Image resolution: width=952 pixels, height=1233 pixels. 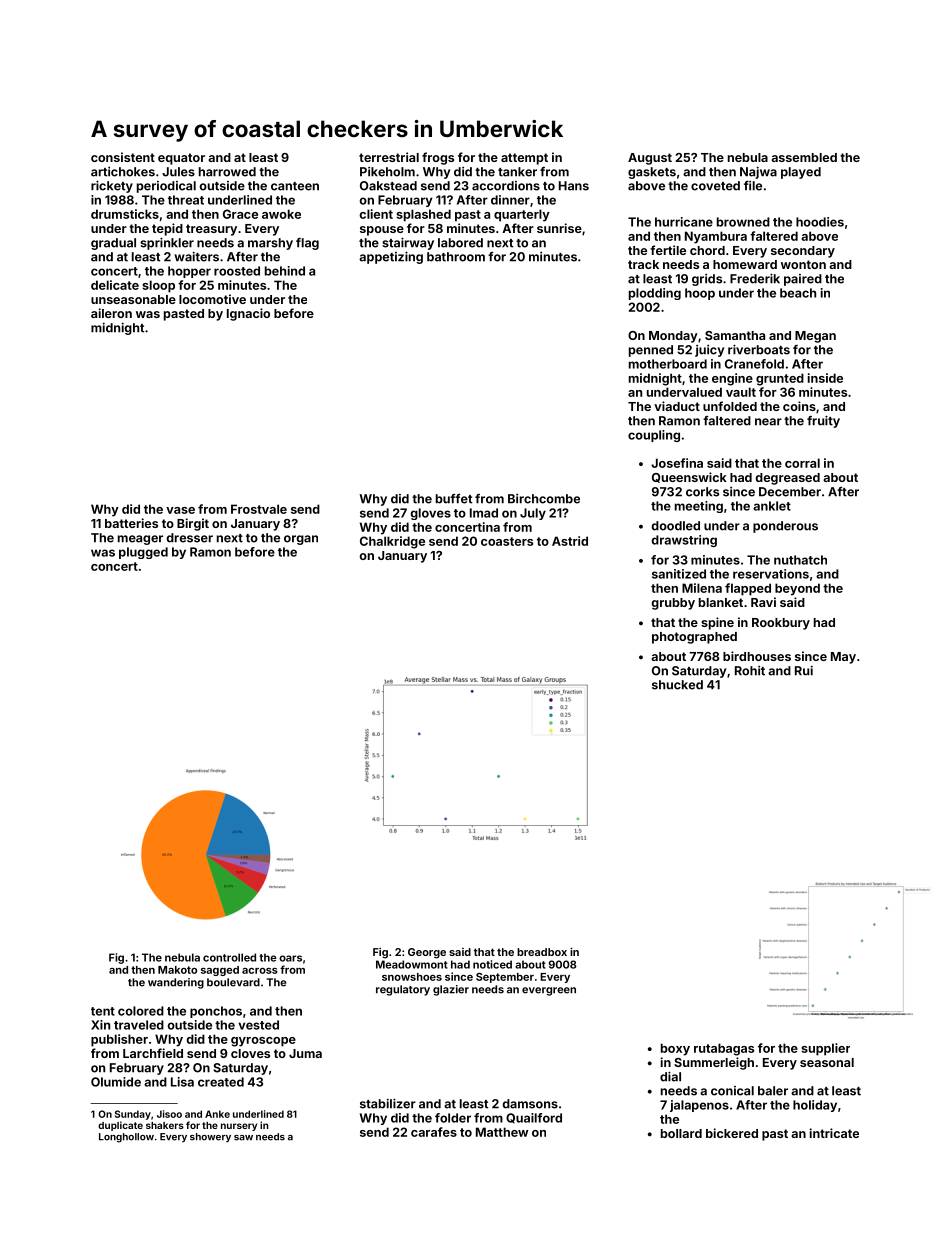 What do you see at coordinates (677, 685) in the screenshot?
I see `shucked` at bounding box center [677, 685].
